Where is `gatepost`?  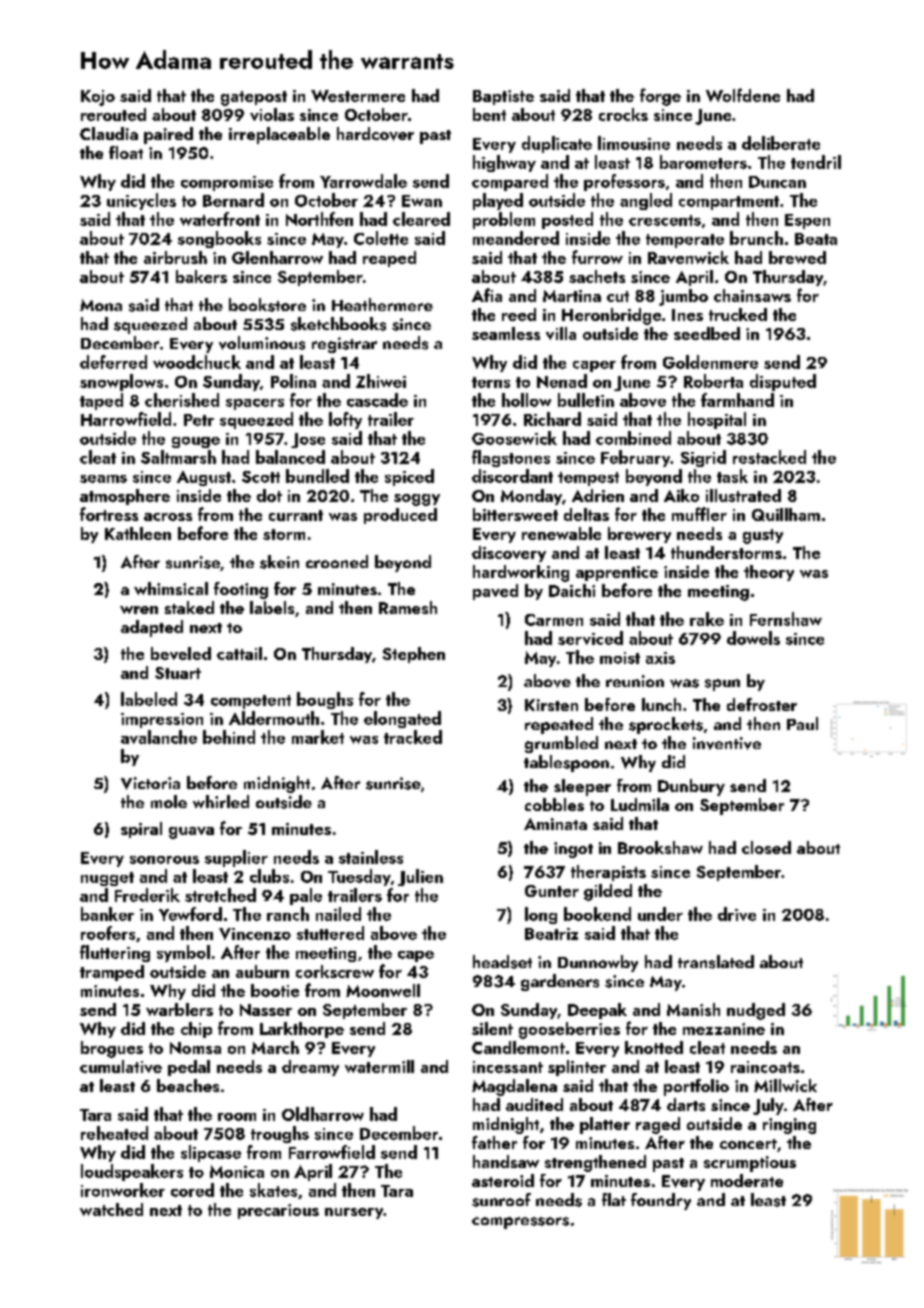
gatepost is located at coordinates (254, 98).
